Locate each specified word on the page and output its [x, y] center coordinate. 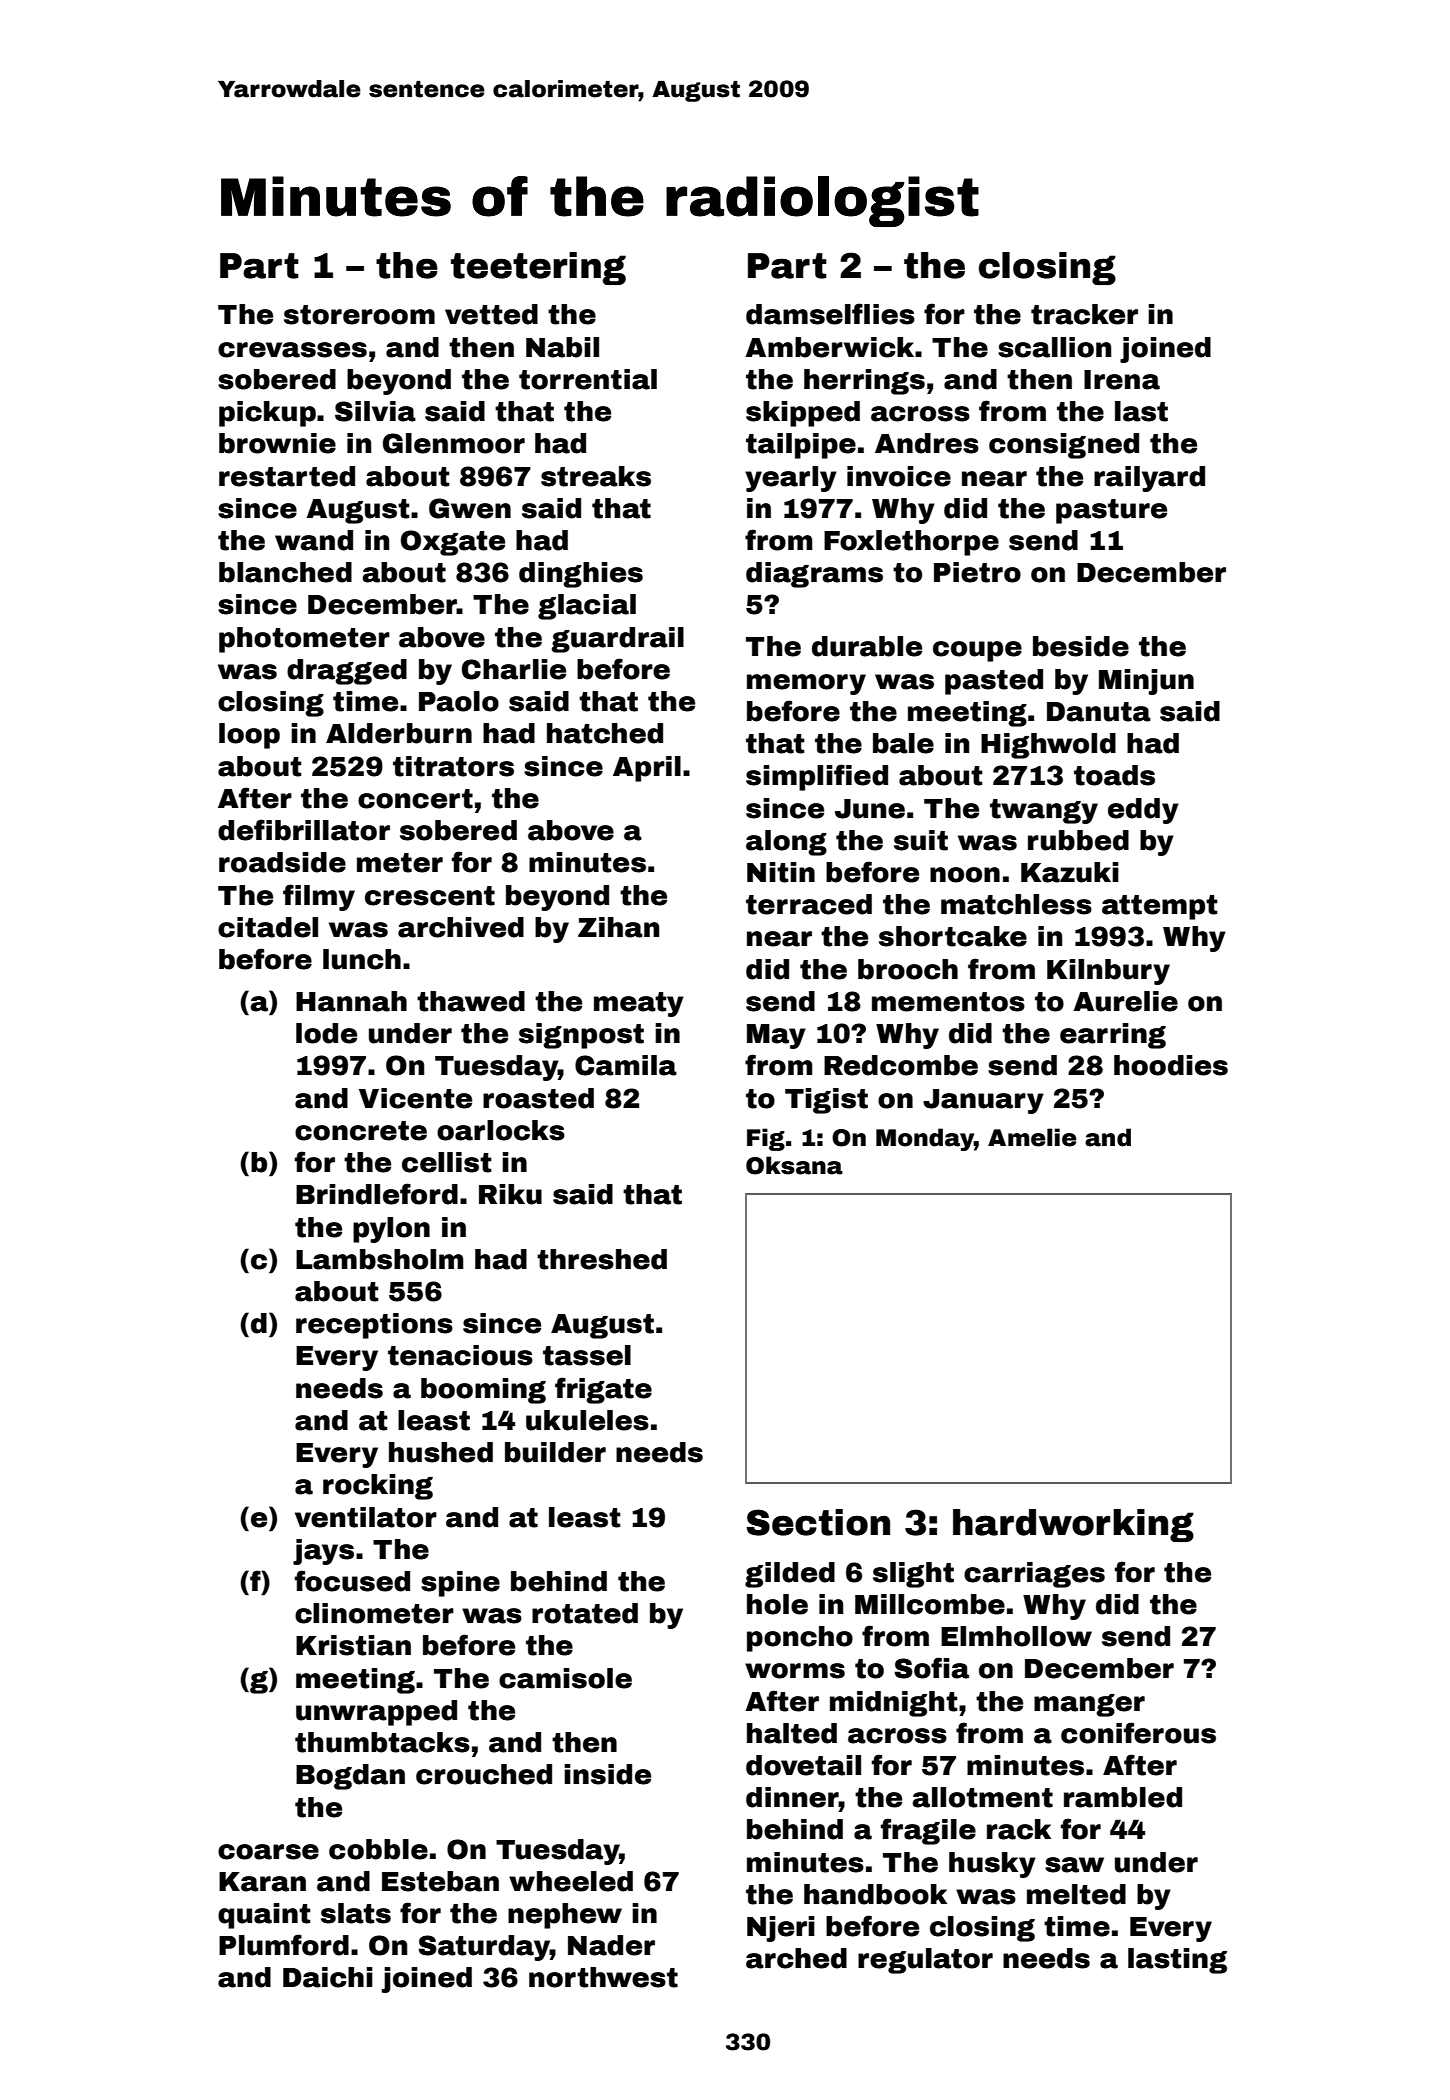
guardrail [617, 640]
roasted [538, 1098]
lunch [362, 959]
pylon [391, 1230]
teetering [538, 268]
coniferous [1138, 1733]
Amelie [1032, 1137]
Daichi [328, 1977]
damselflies [830, 314]
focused [352, 1581]
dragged [347, 672]
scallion [1054, 347]
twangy [1044, 811]
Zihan [618, 927]
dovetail [803, 1765]
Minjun [1146, 682]
